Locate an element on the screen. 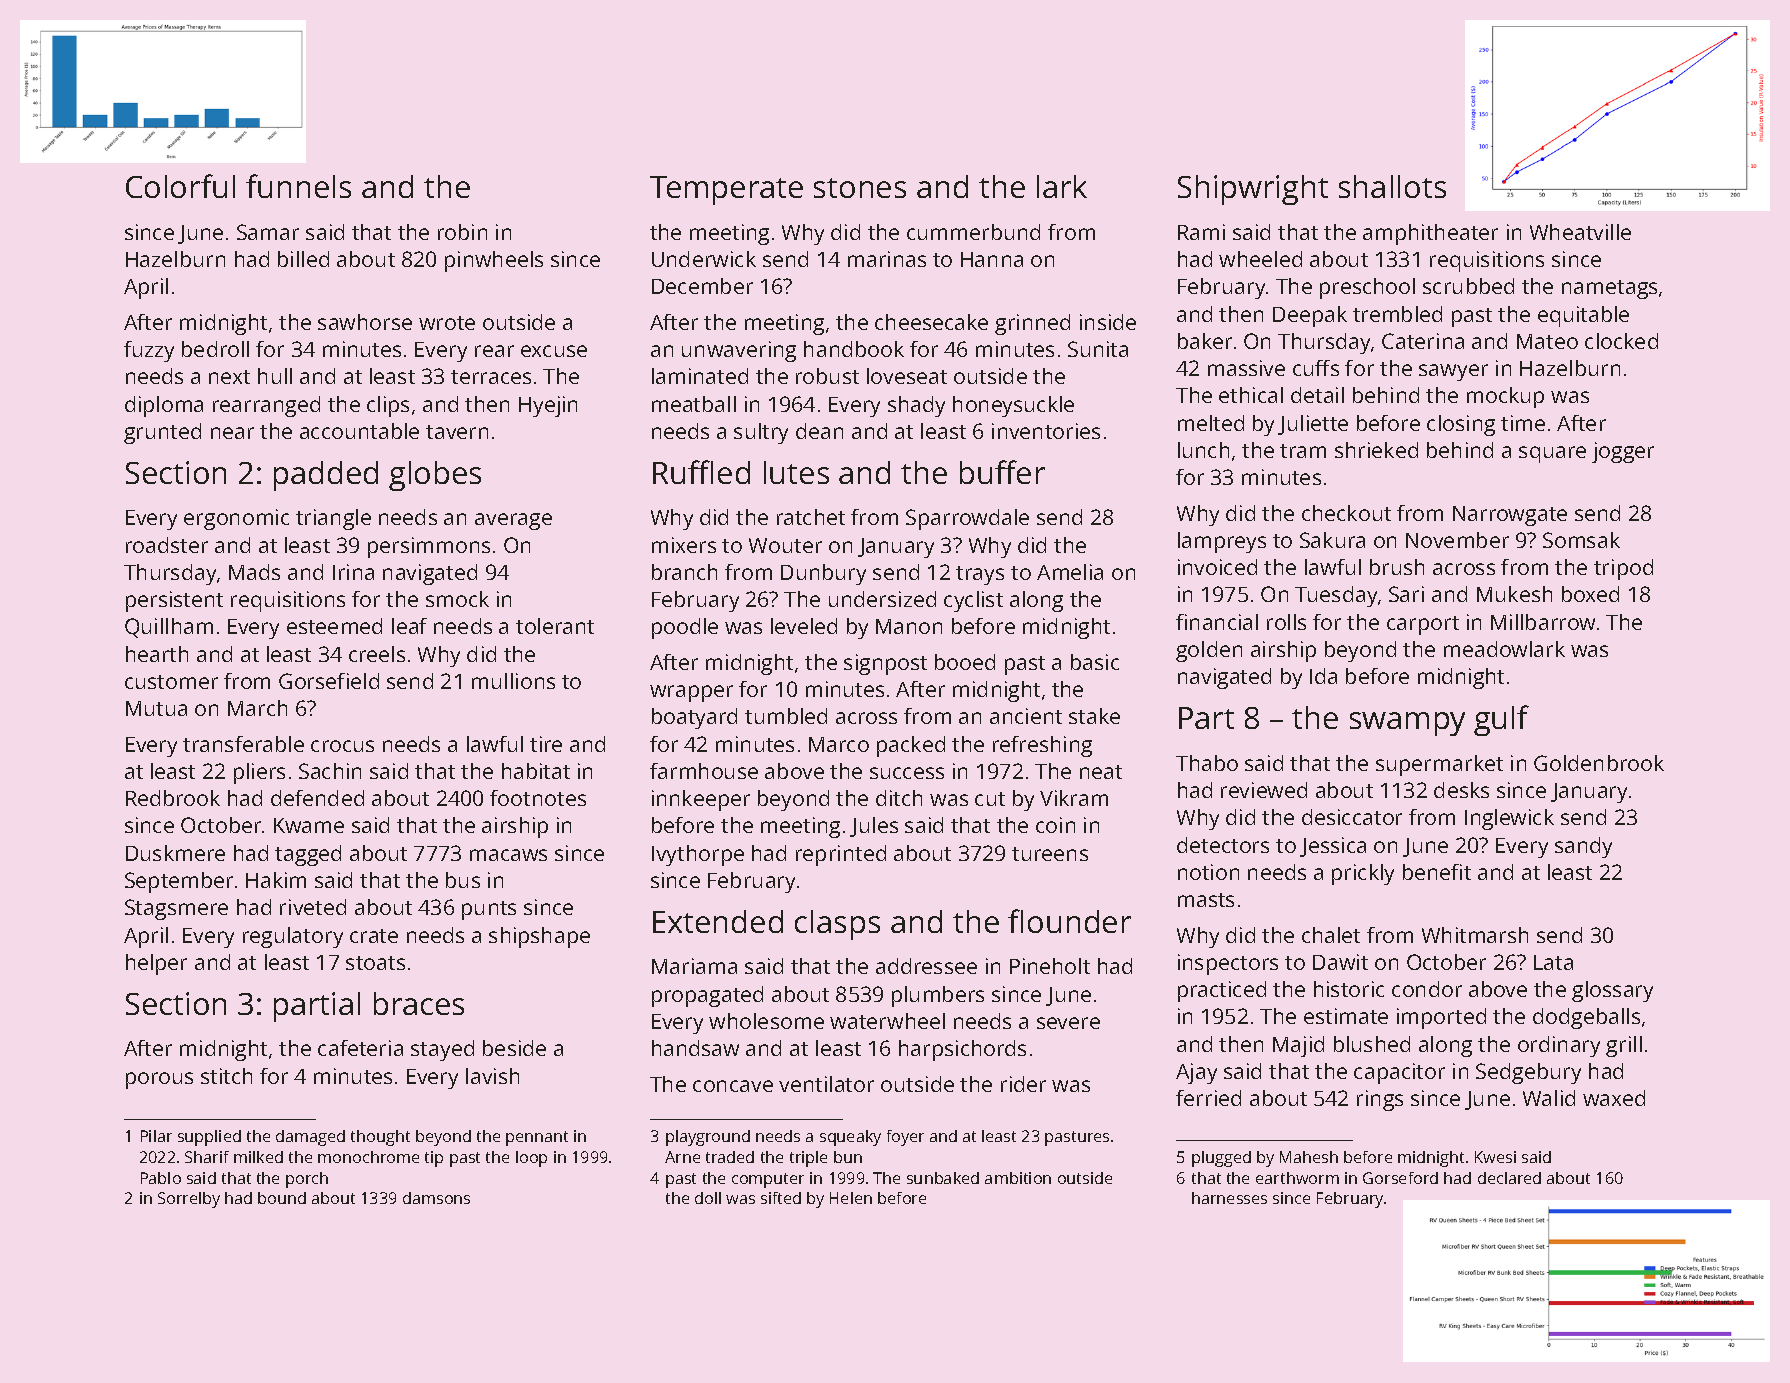 The image size is (1790, 1383). jogger is located at coordinates (1623, 452).
